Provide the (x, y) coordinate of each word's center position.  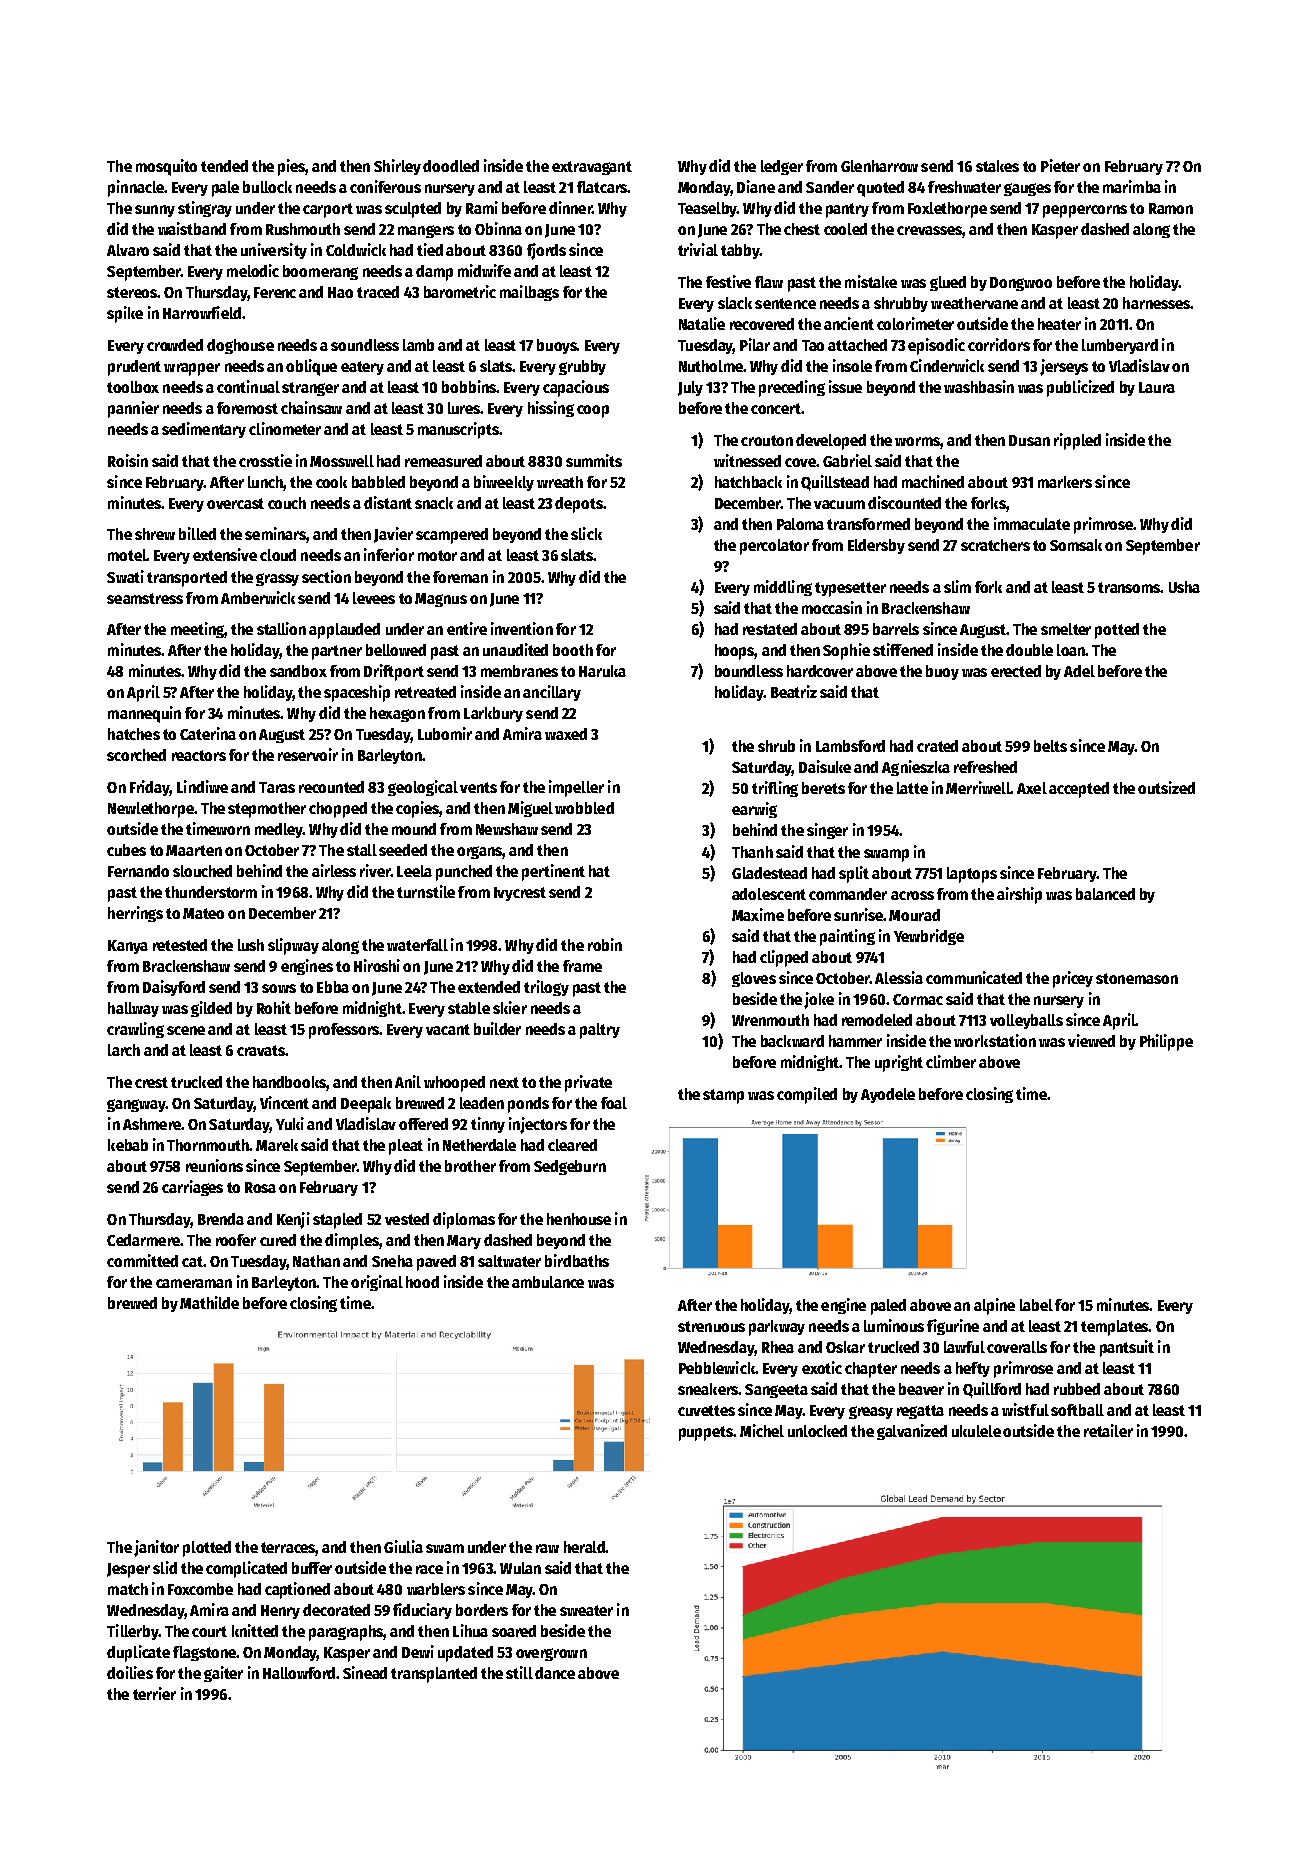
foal (614, 1103)
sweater (586, 1610)
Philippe (1166, 1042)
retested (180, 945)
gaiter (223, 1674)
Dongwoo (1021, 284)
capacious (576, 388)
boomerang (320, 272)
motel (127, 555)
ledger (782, 167)
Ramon (1171, 208)
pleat (406, 1147)
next (504, 1082)
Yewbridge (929, 937)
